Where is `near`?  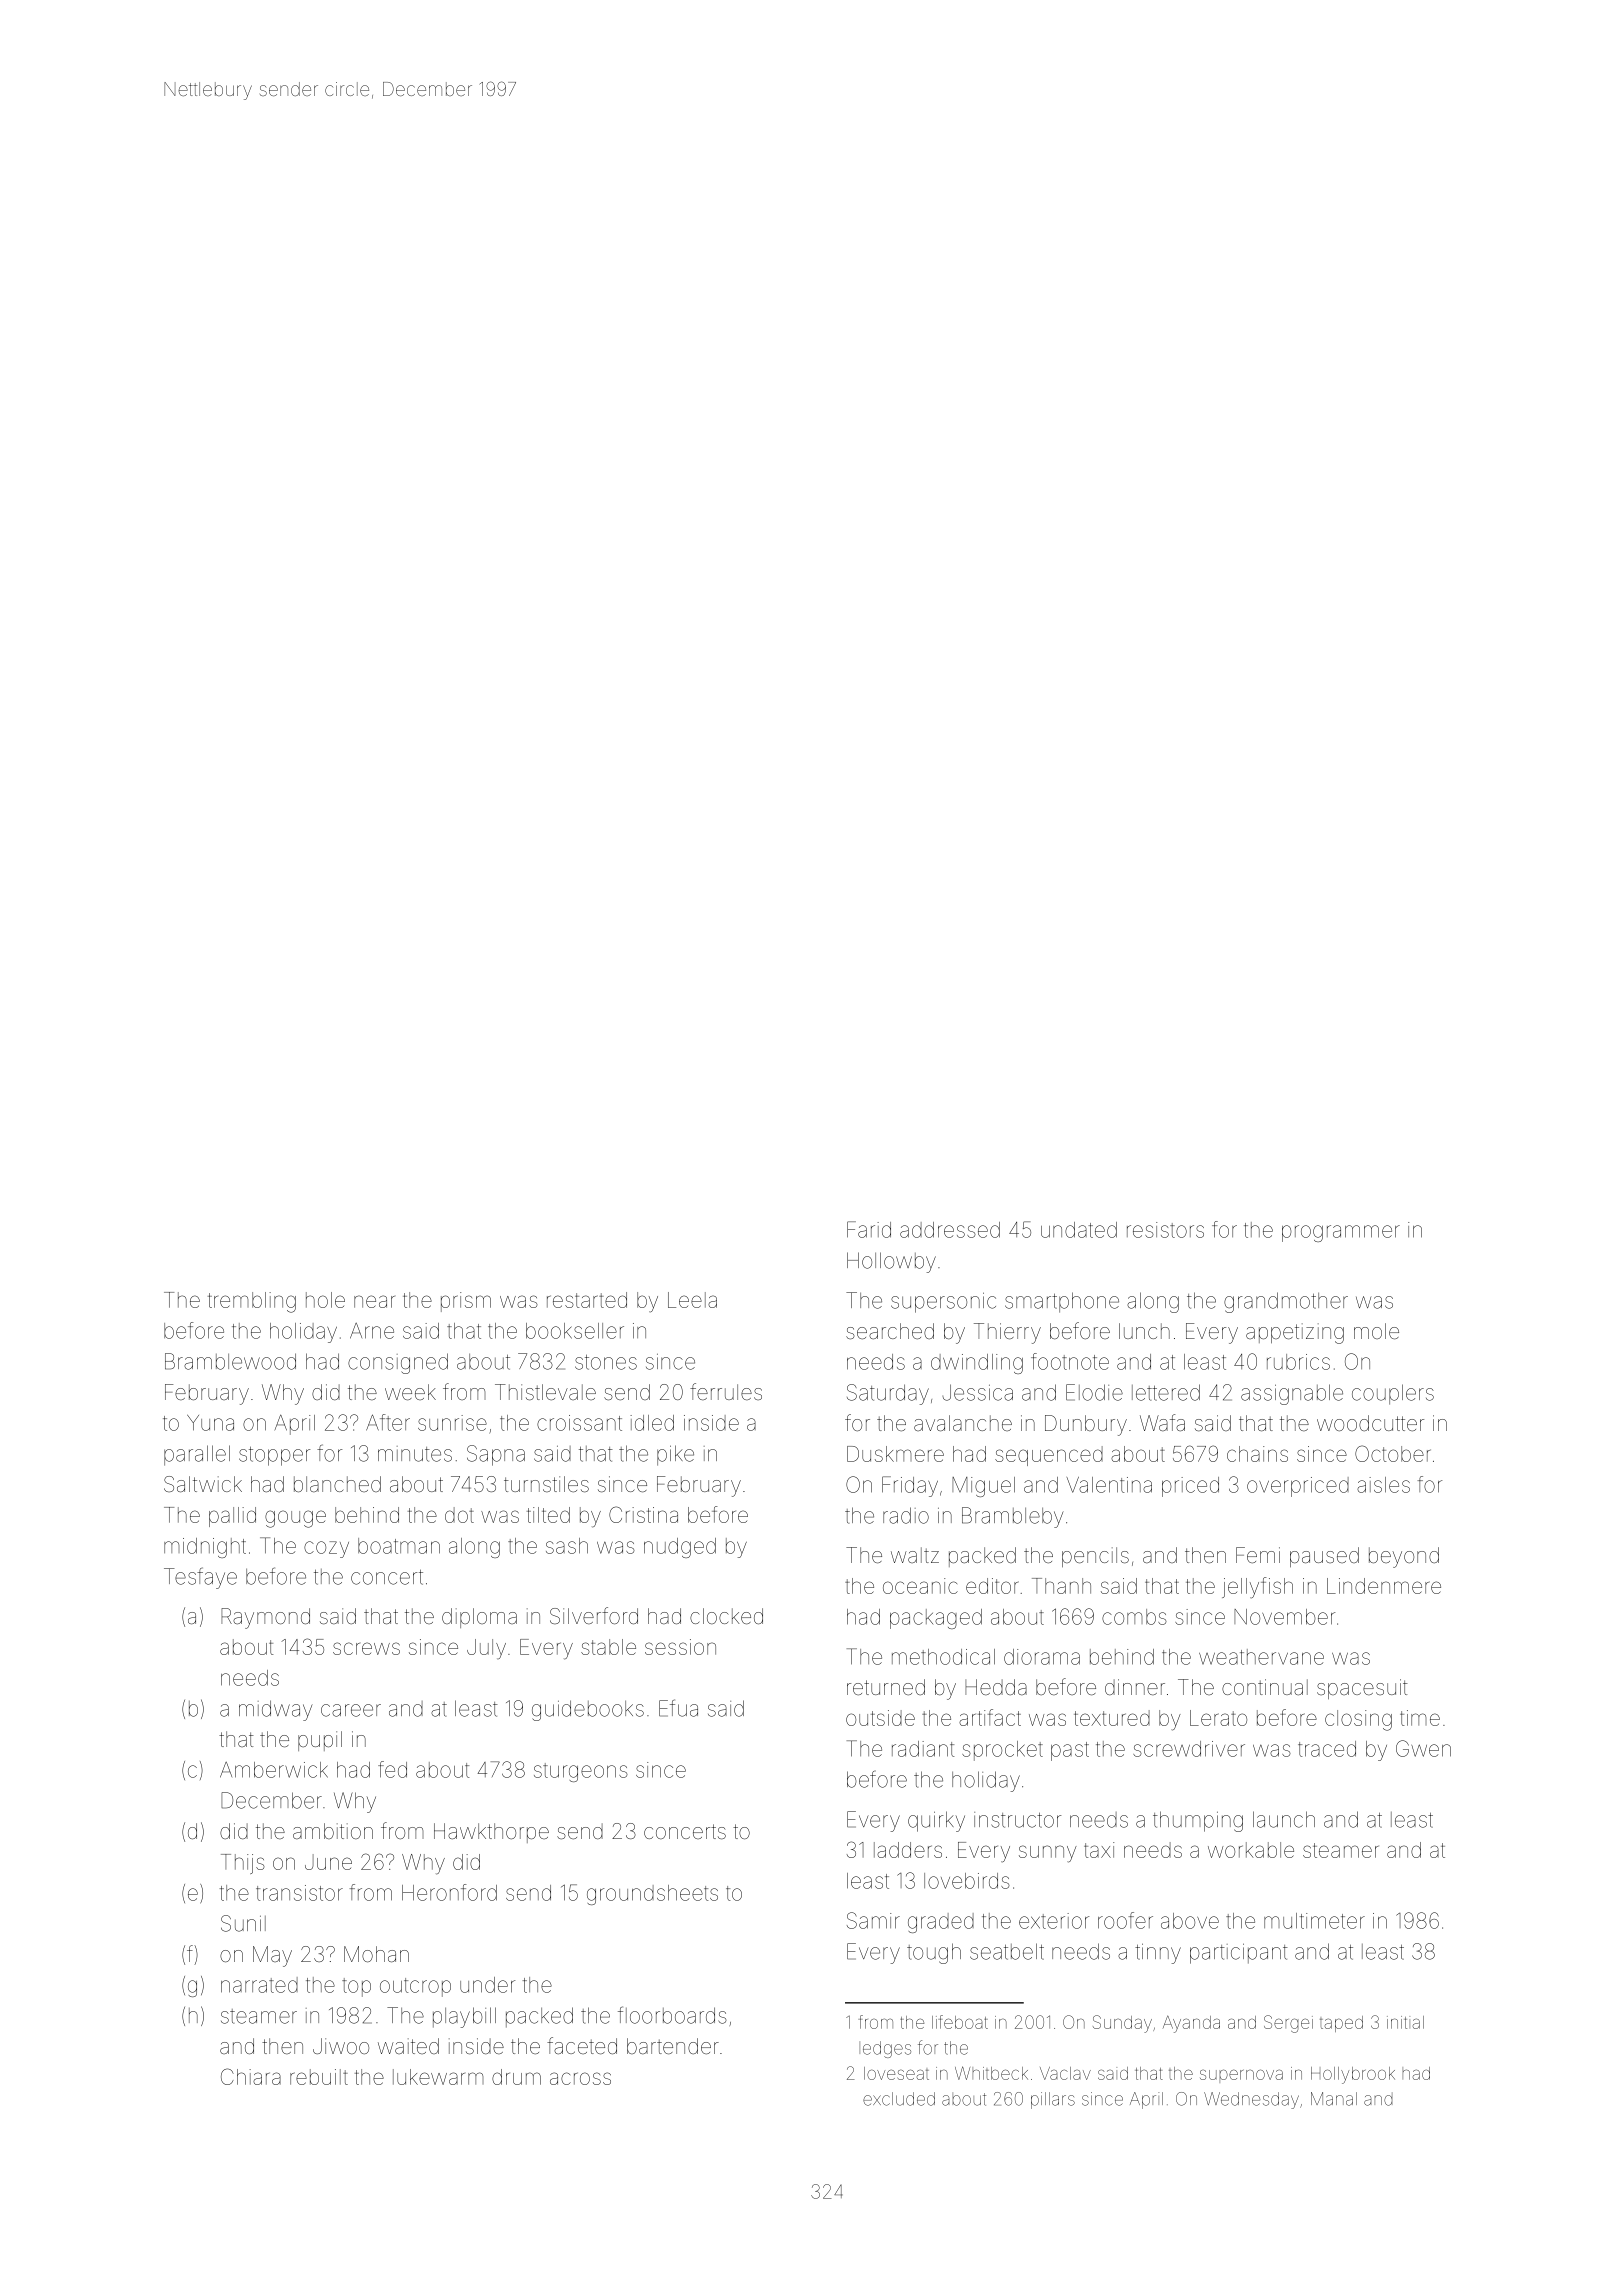
near is located at coordinates (374, 1301).
